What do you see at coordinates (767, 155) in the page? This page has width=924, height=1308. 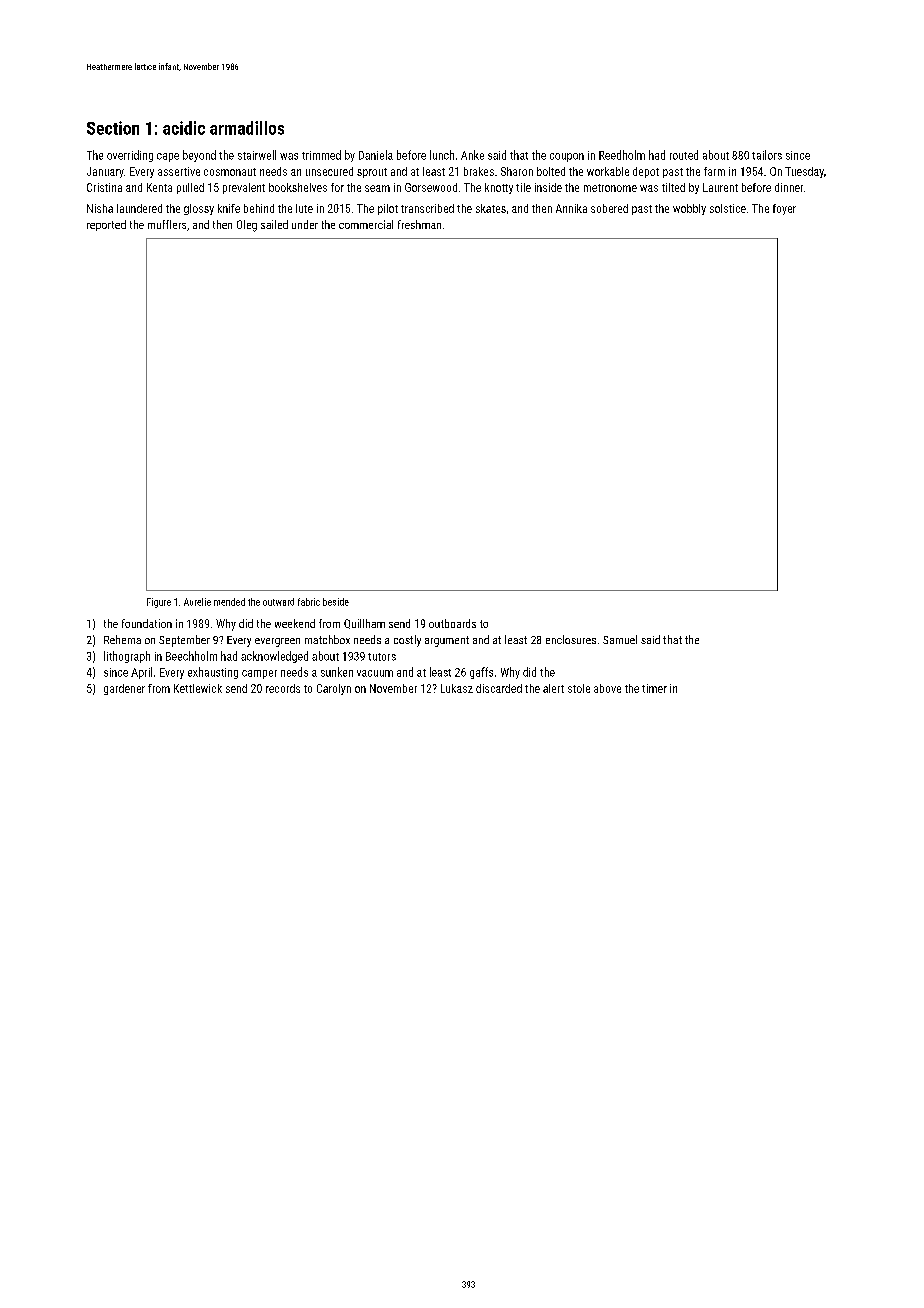 I see `tailors` at bounding box center [767, 155].
